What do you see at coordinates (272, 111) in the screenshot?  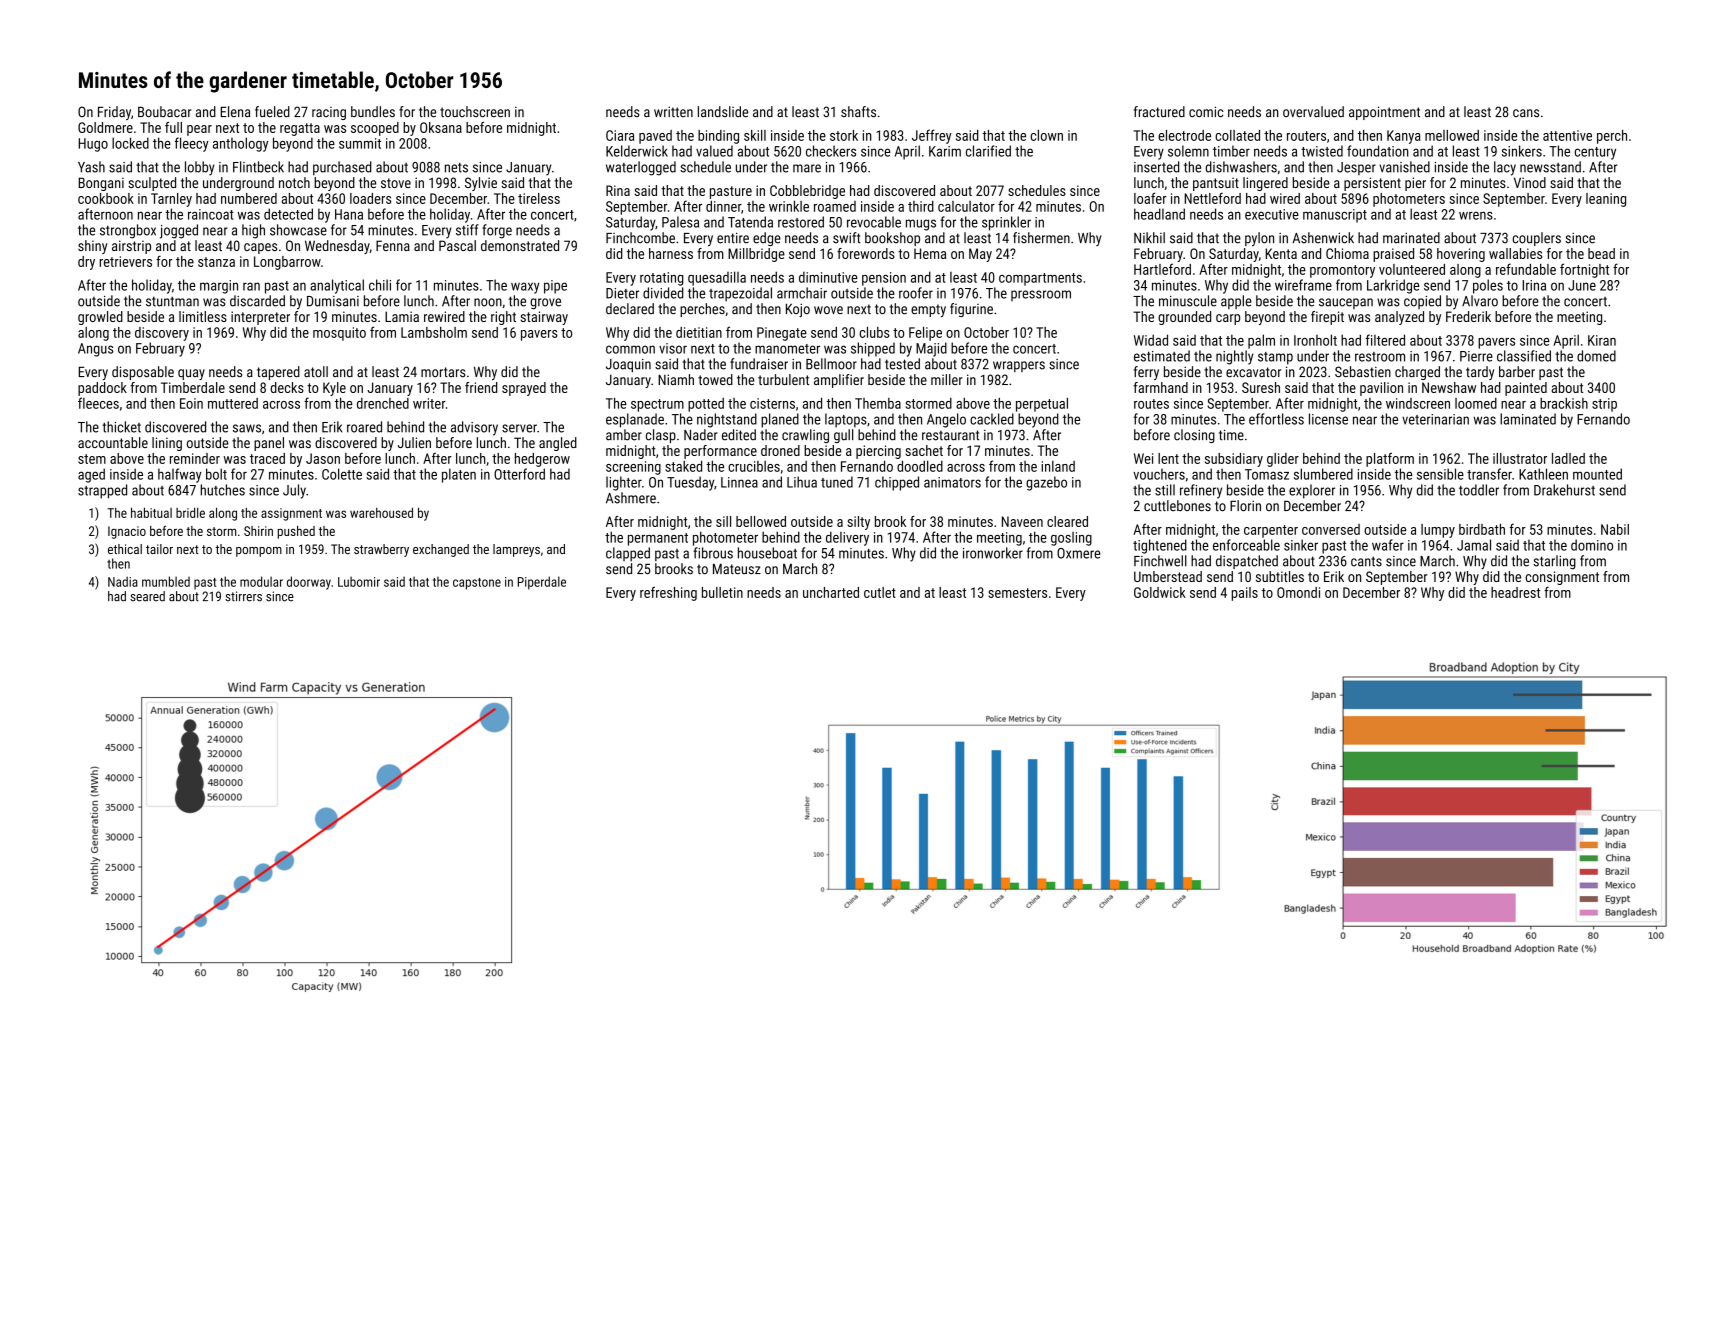 I see `fueled` at bounding box center [272, 111].
